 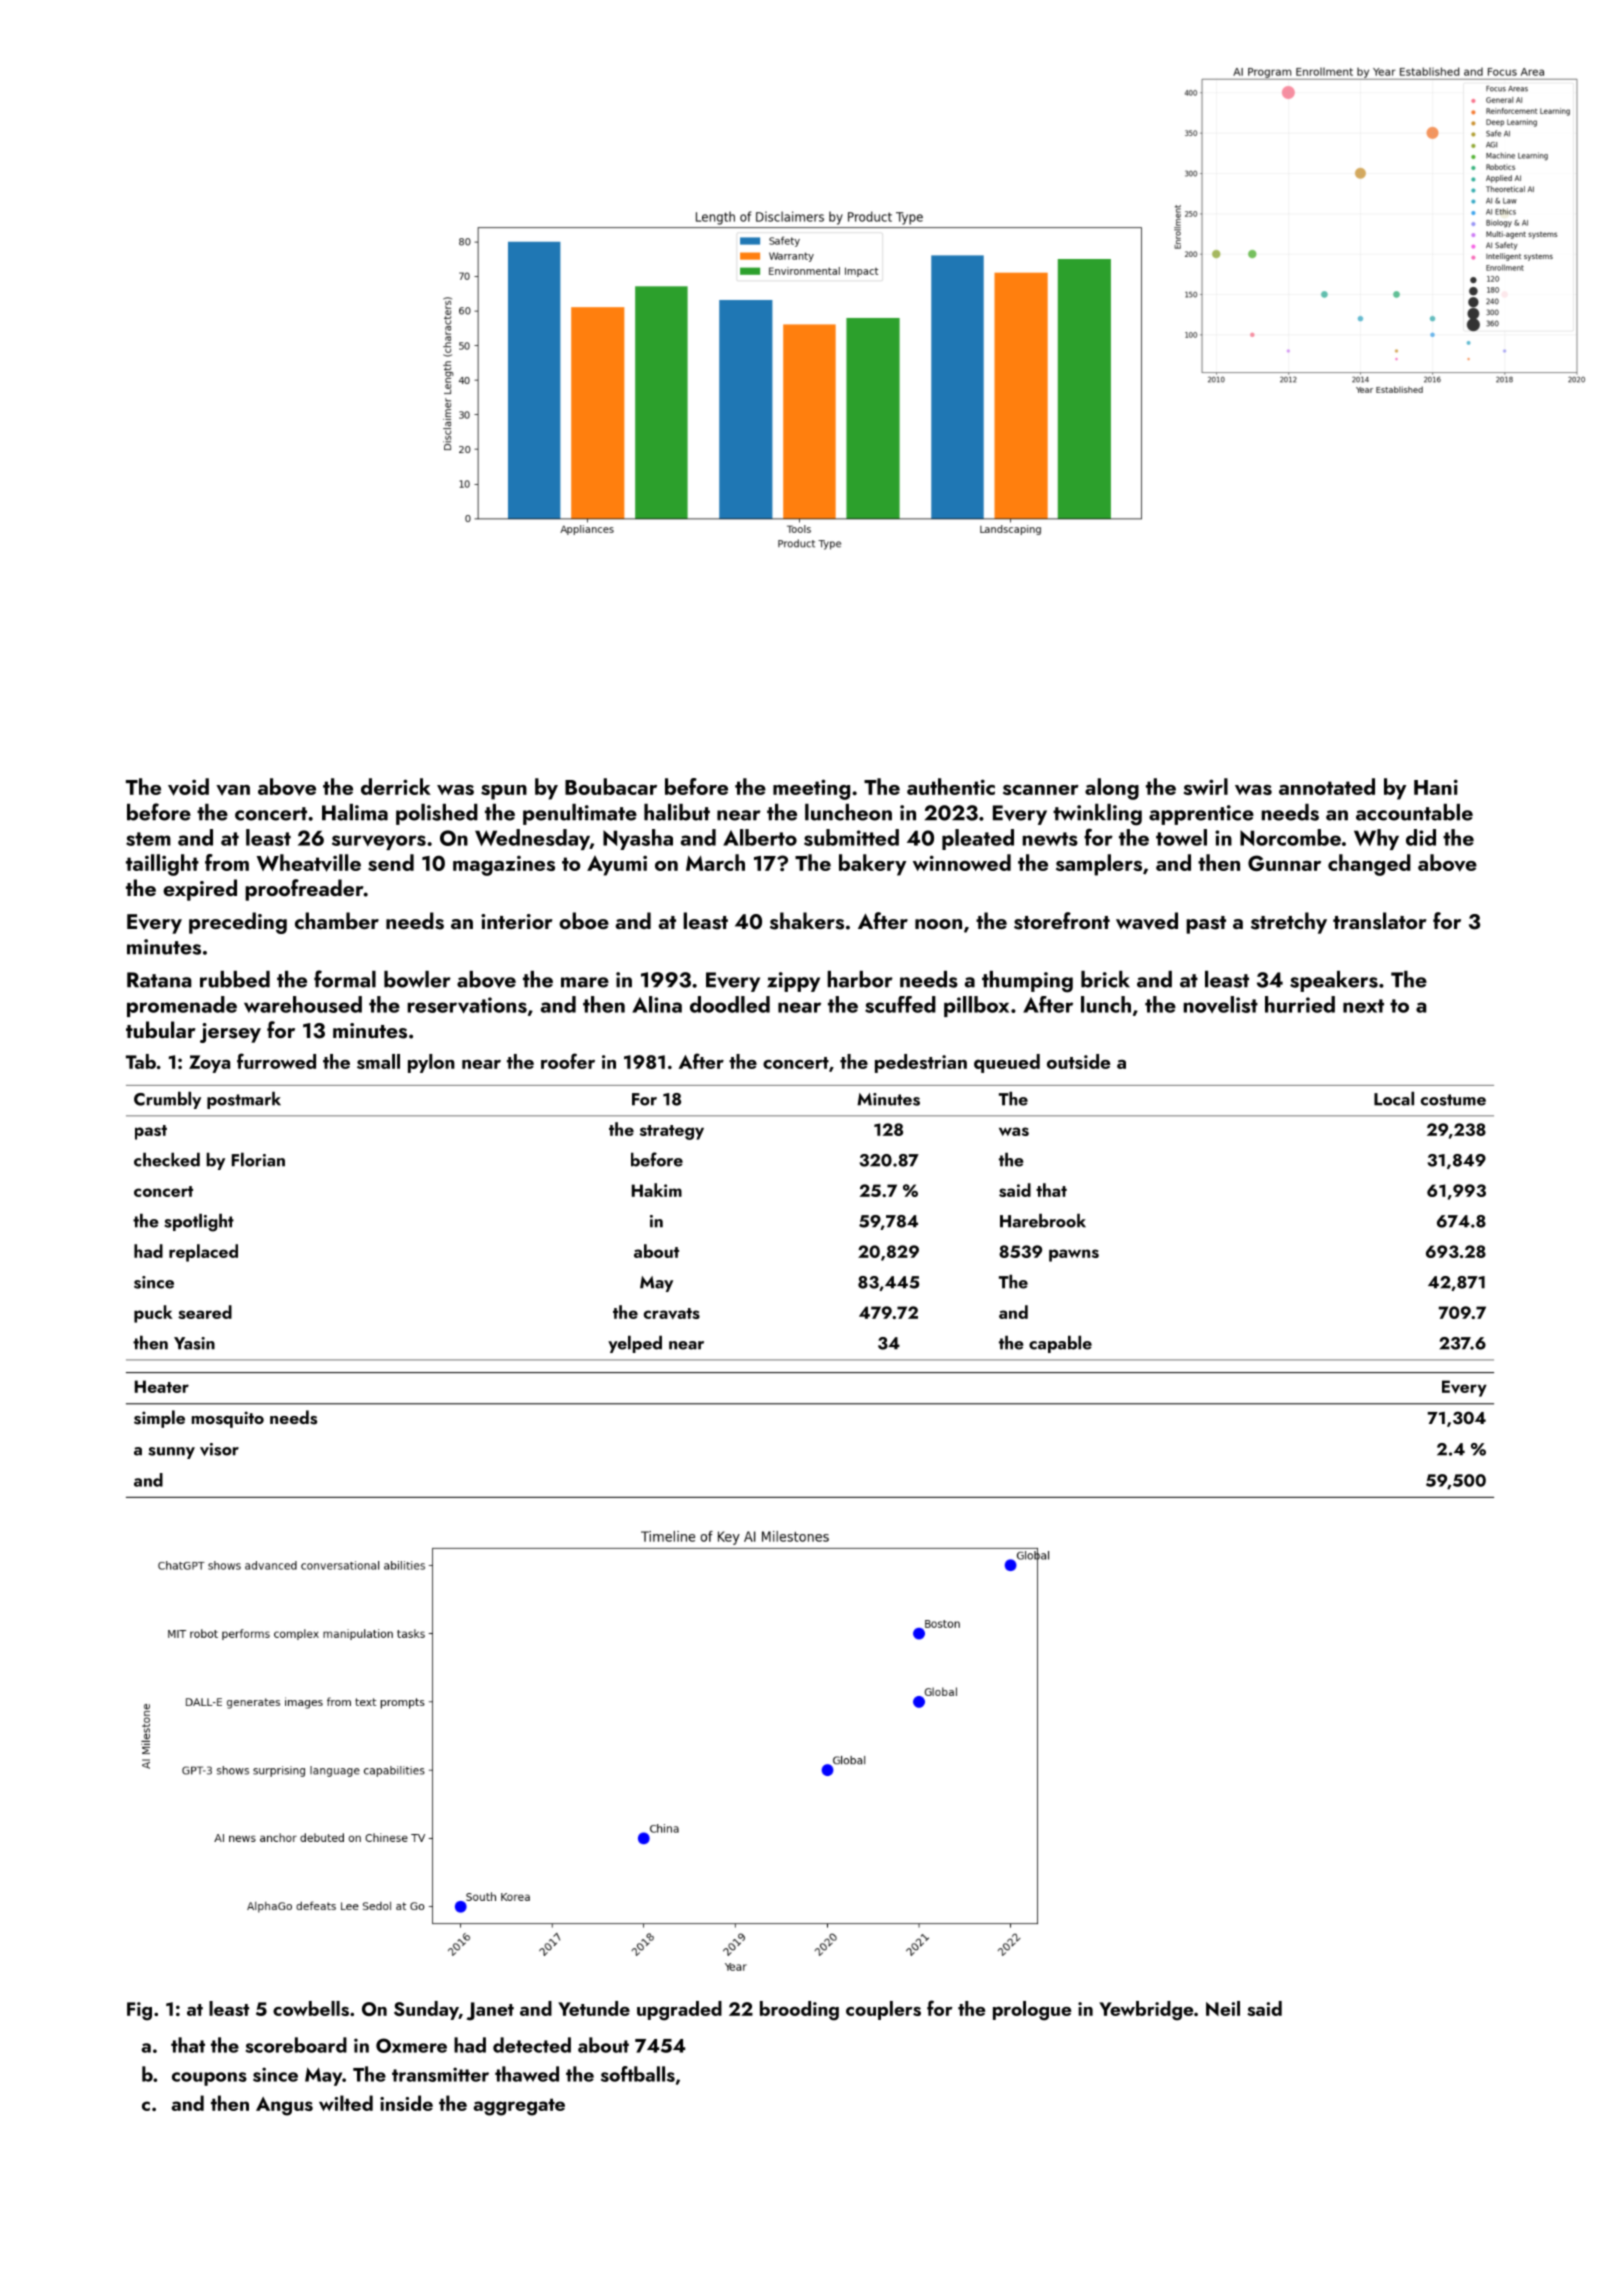 What do you see at coordinates (638, 2074) in the page?
I see `softballs` at bounding box center [638, 2074].
